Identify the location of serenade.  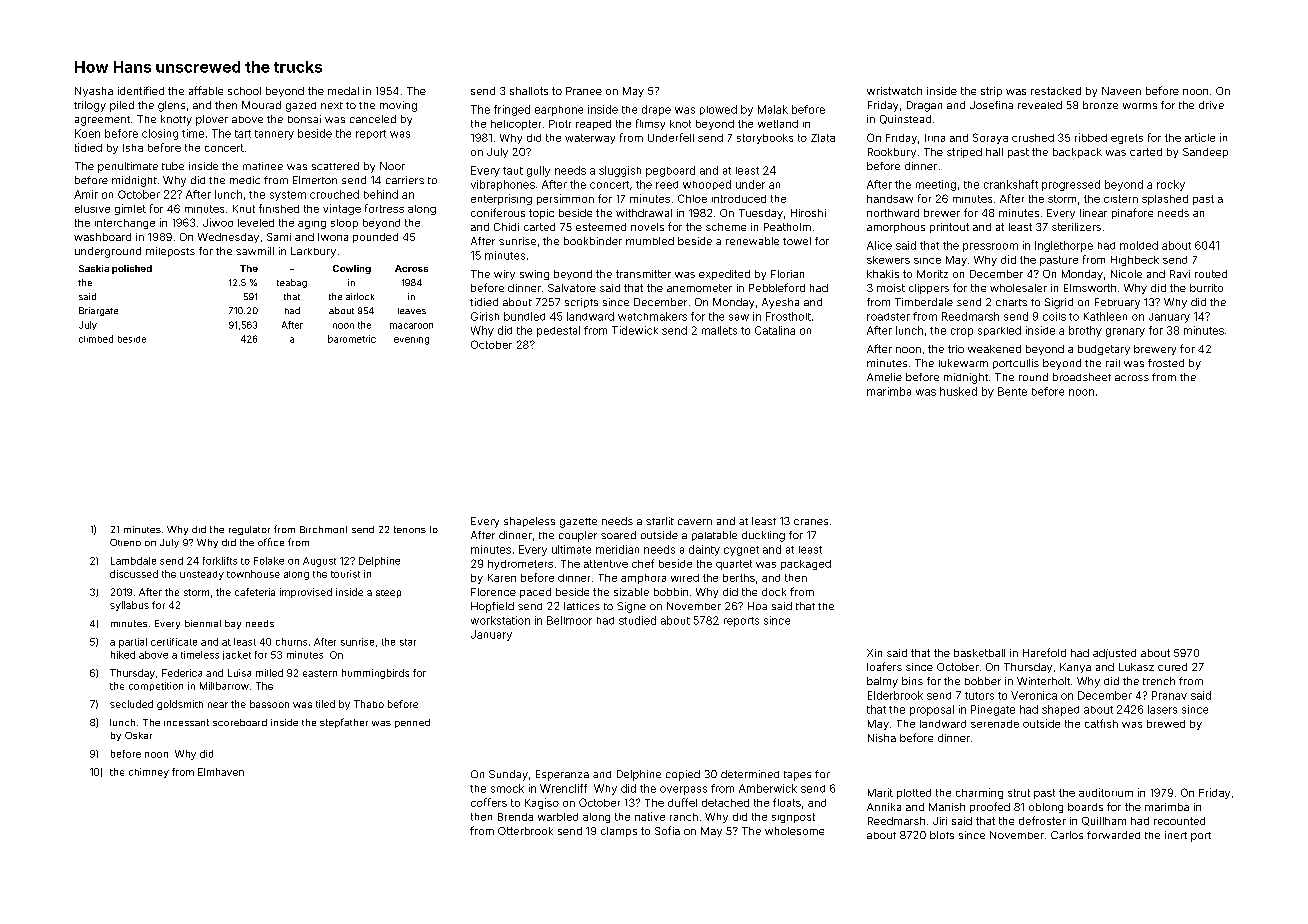
(995, 724).
